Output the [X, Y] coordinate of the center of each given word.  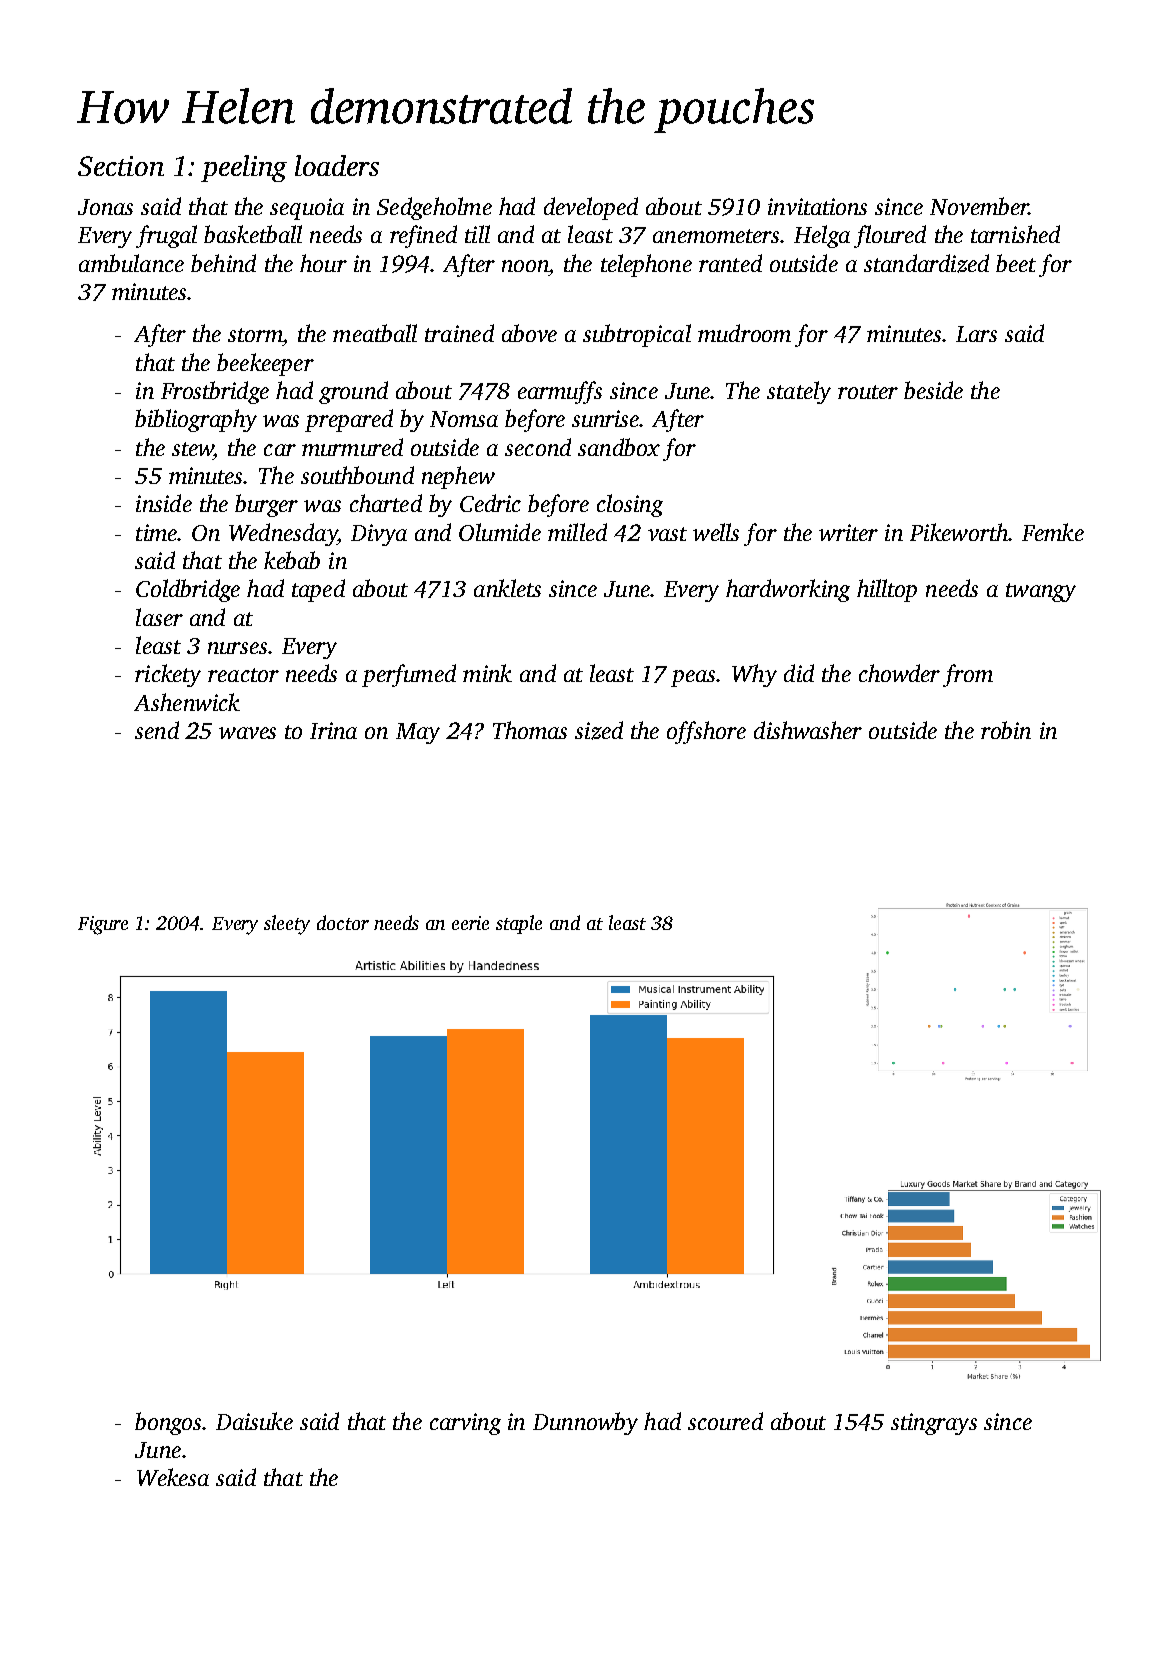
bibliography [196, 420]
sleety [287, 925]
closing [630, 505]
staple [519, 924]
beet [1016, 263]
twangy [1041, 592]
